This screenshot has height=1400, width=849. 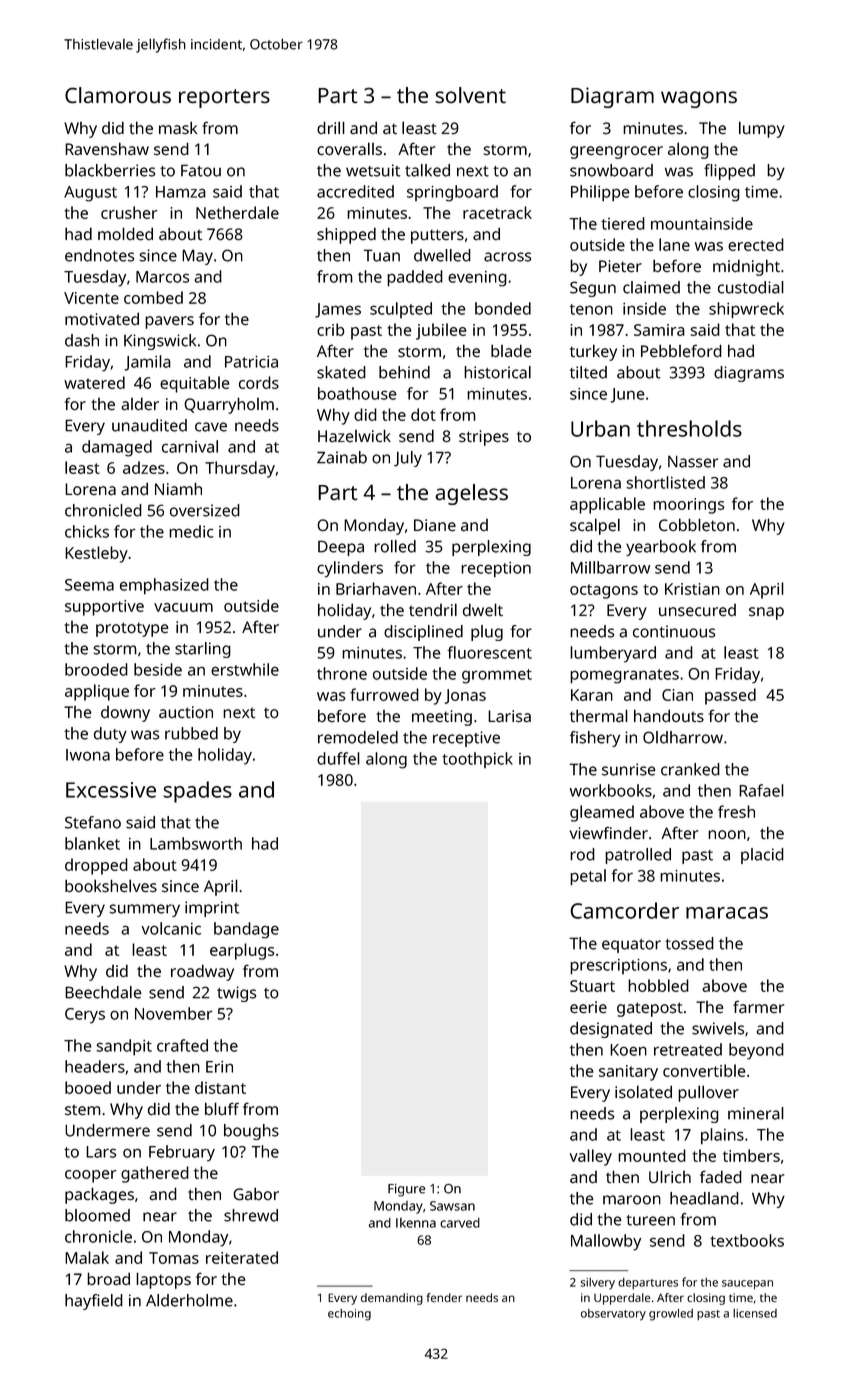 I want to click on Malak, so click(x=87, y=1257).
